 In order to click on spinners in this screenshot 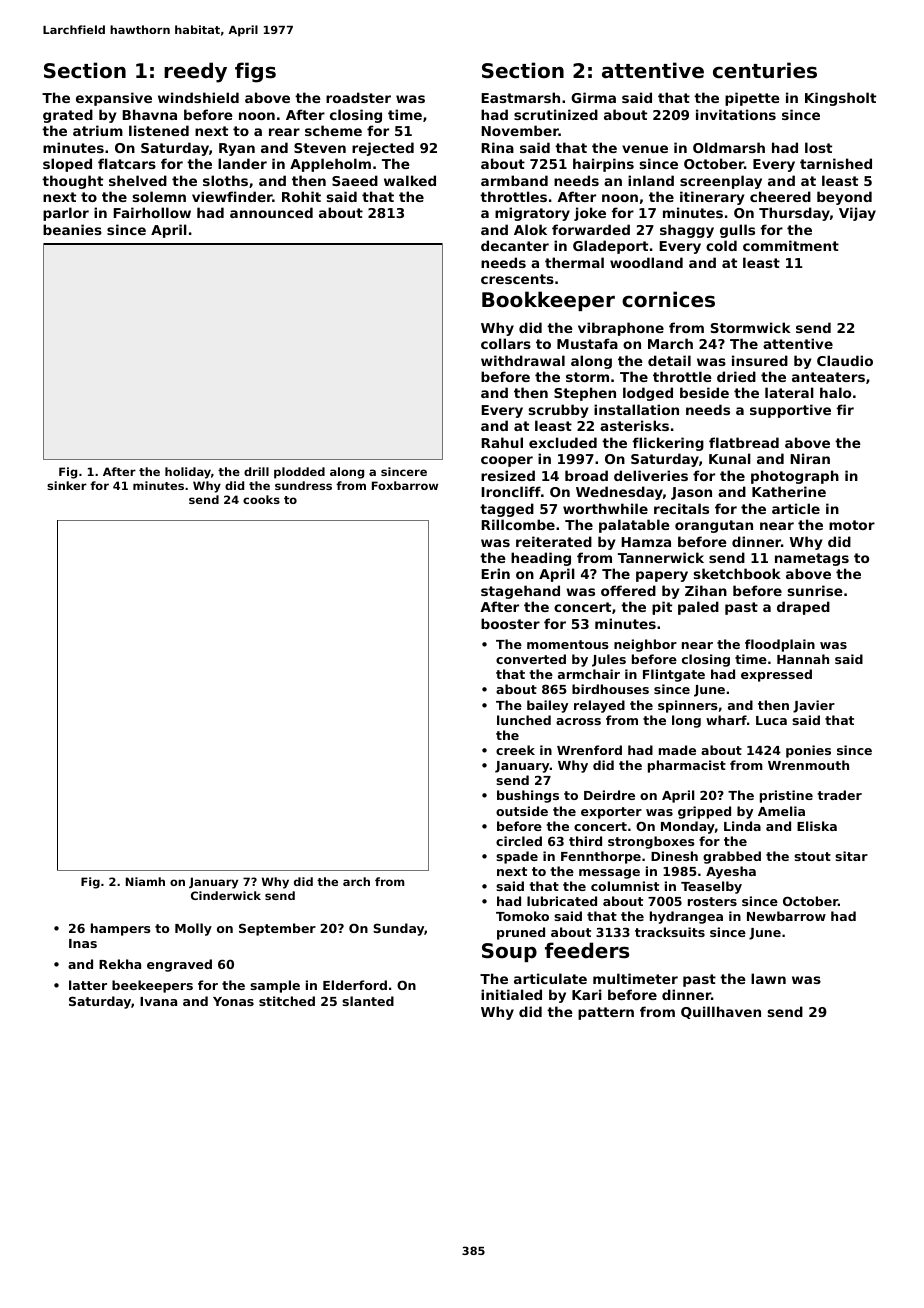, I will do `click(688, 706)`.
